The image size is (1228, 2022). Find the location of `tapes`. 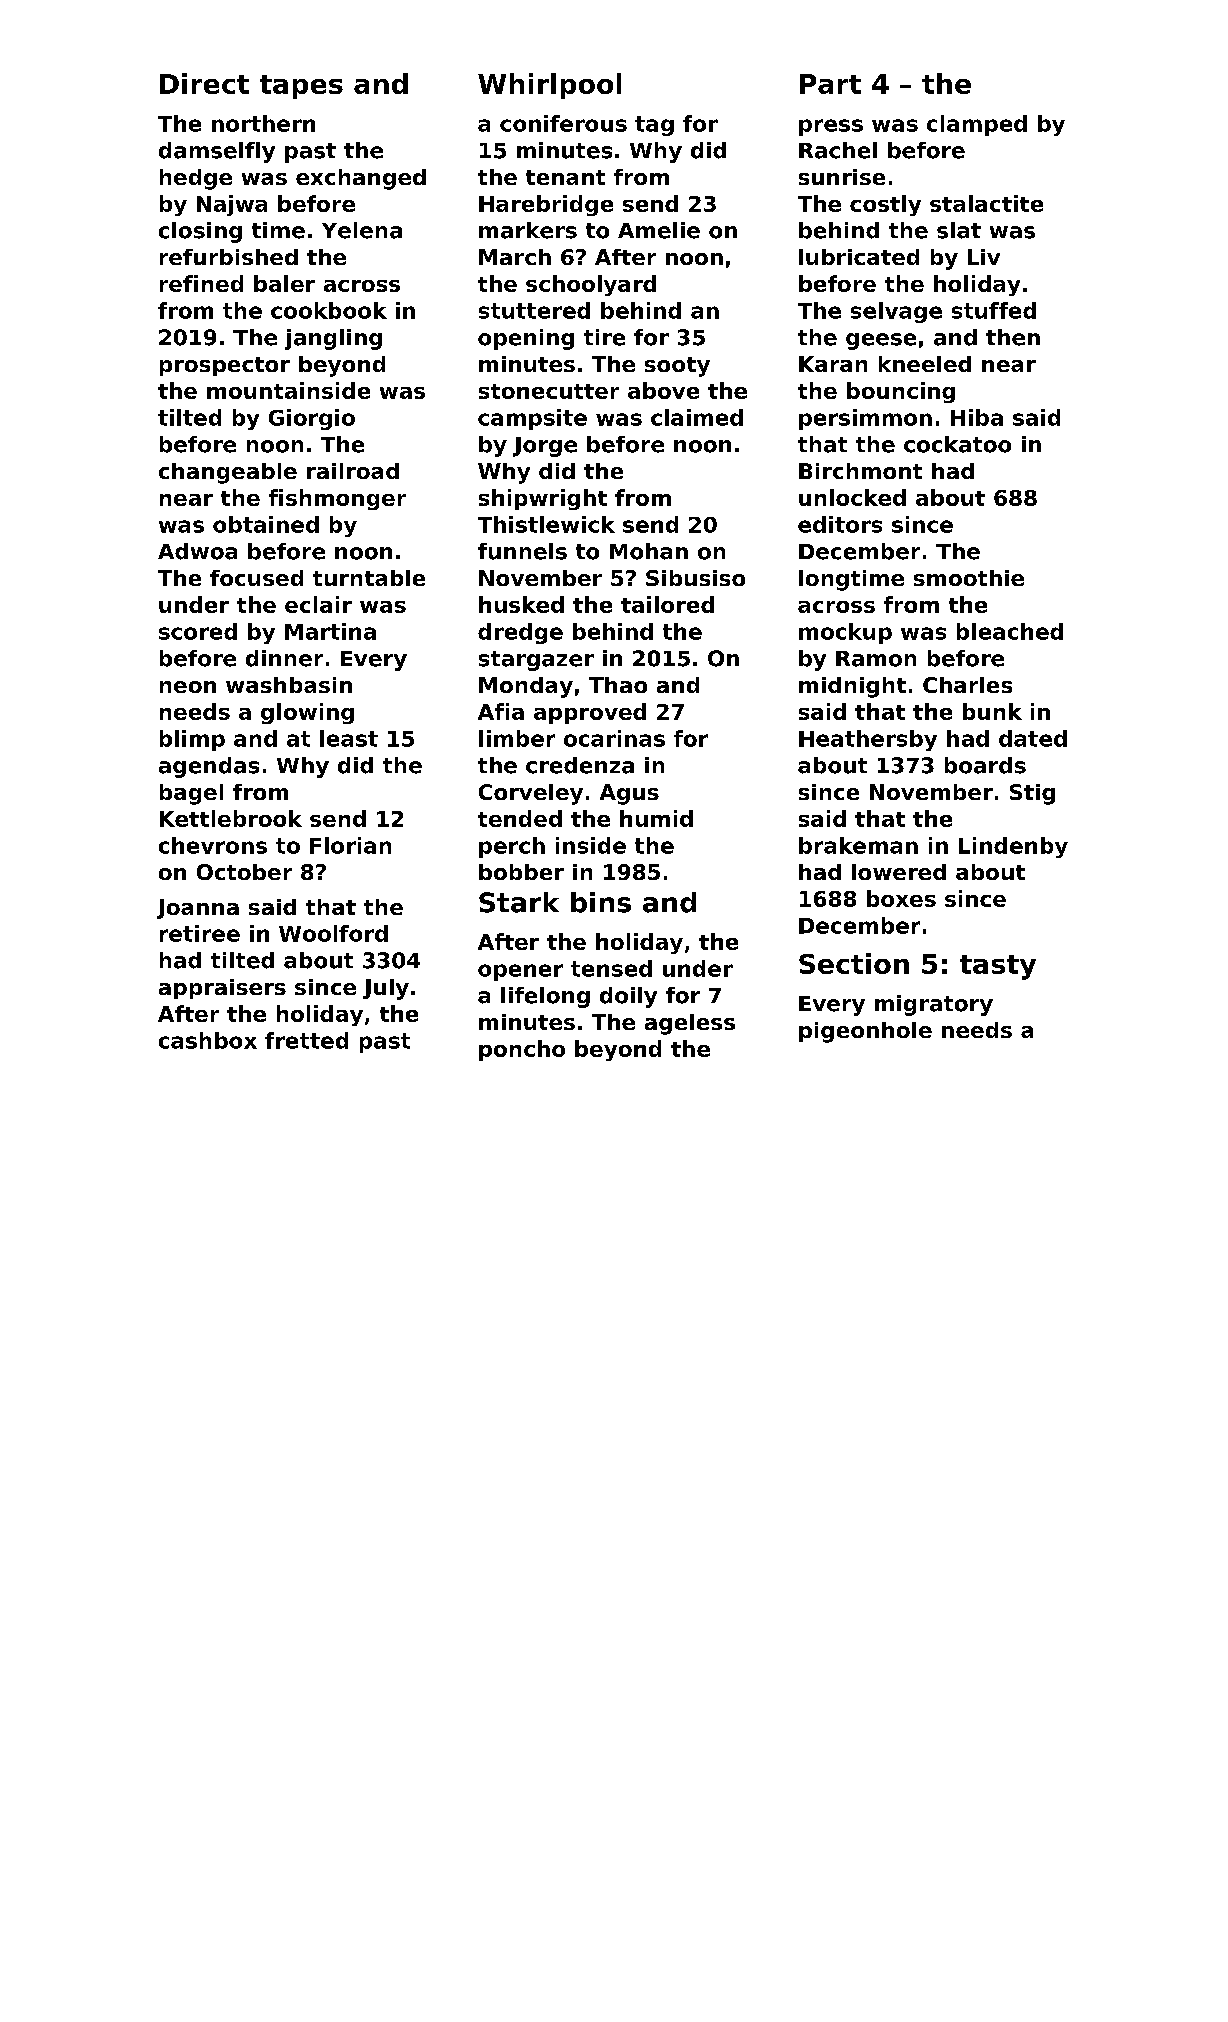

tapes is located at coordinates (301, 87).
